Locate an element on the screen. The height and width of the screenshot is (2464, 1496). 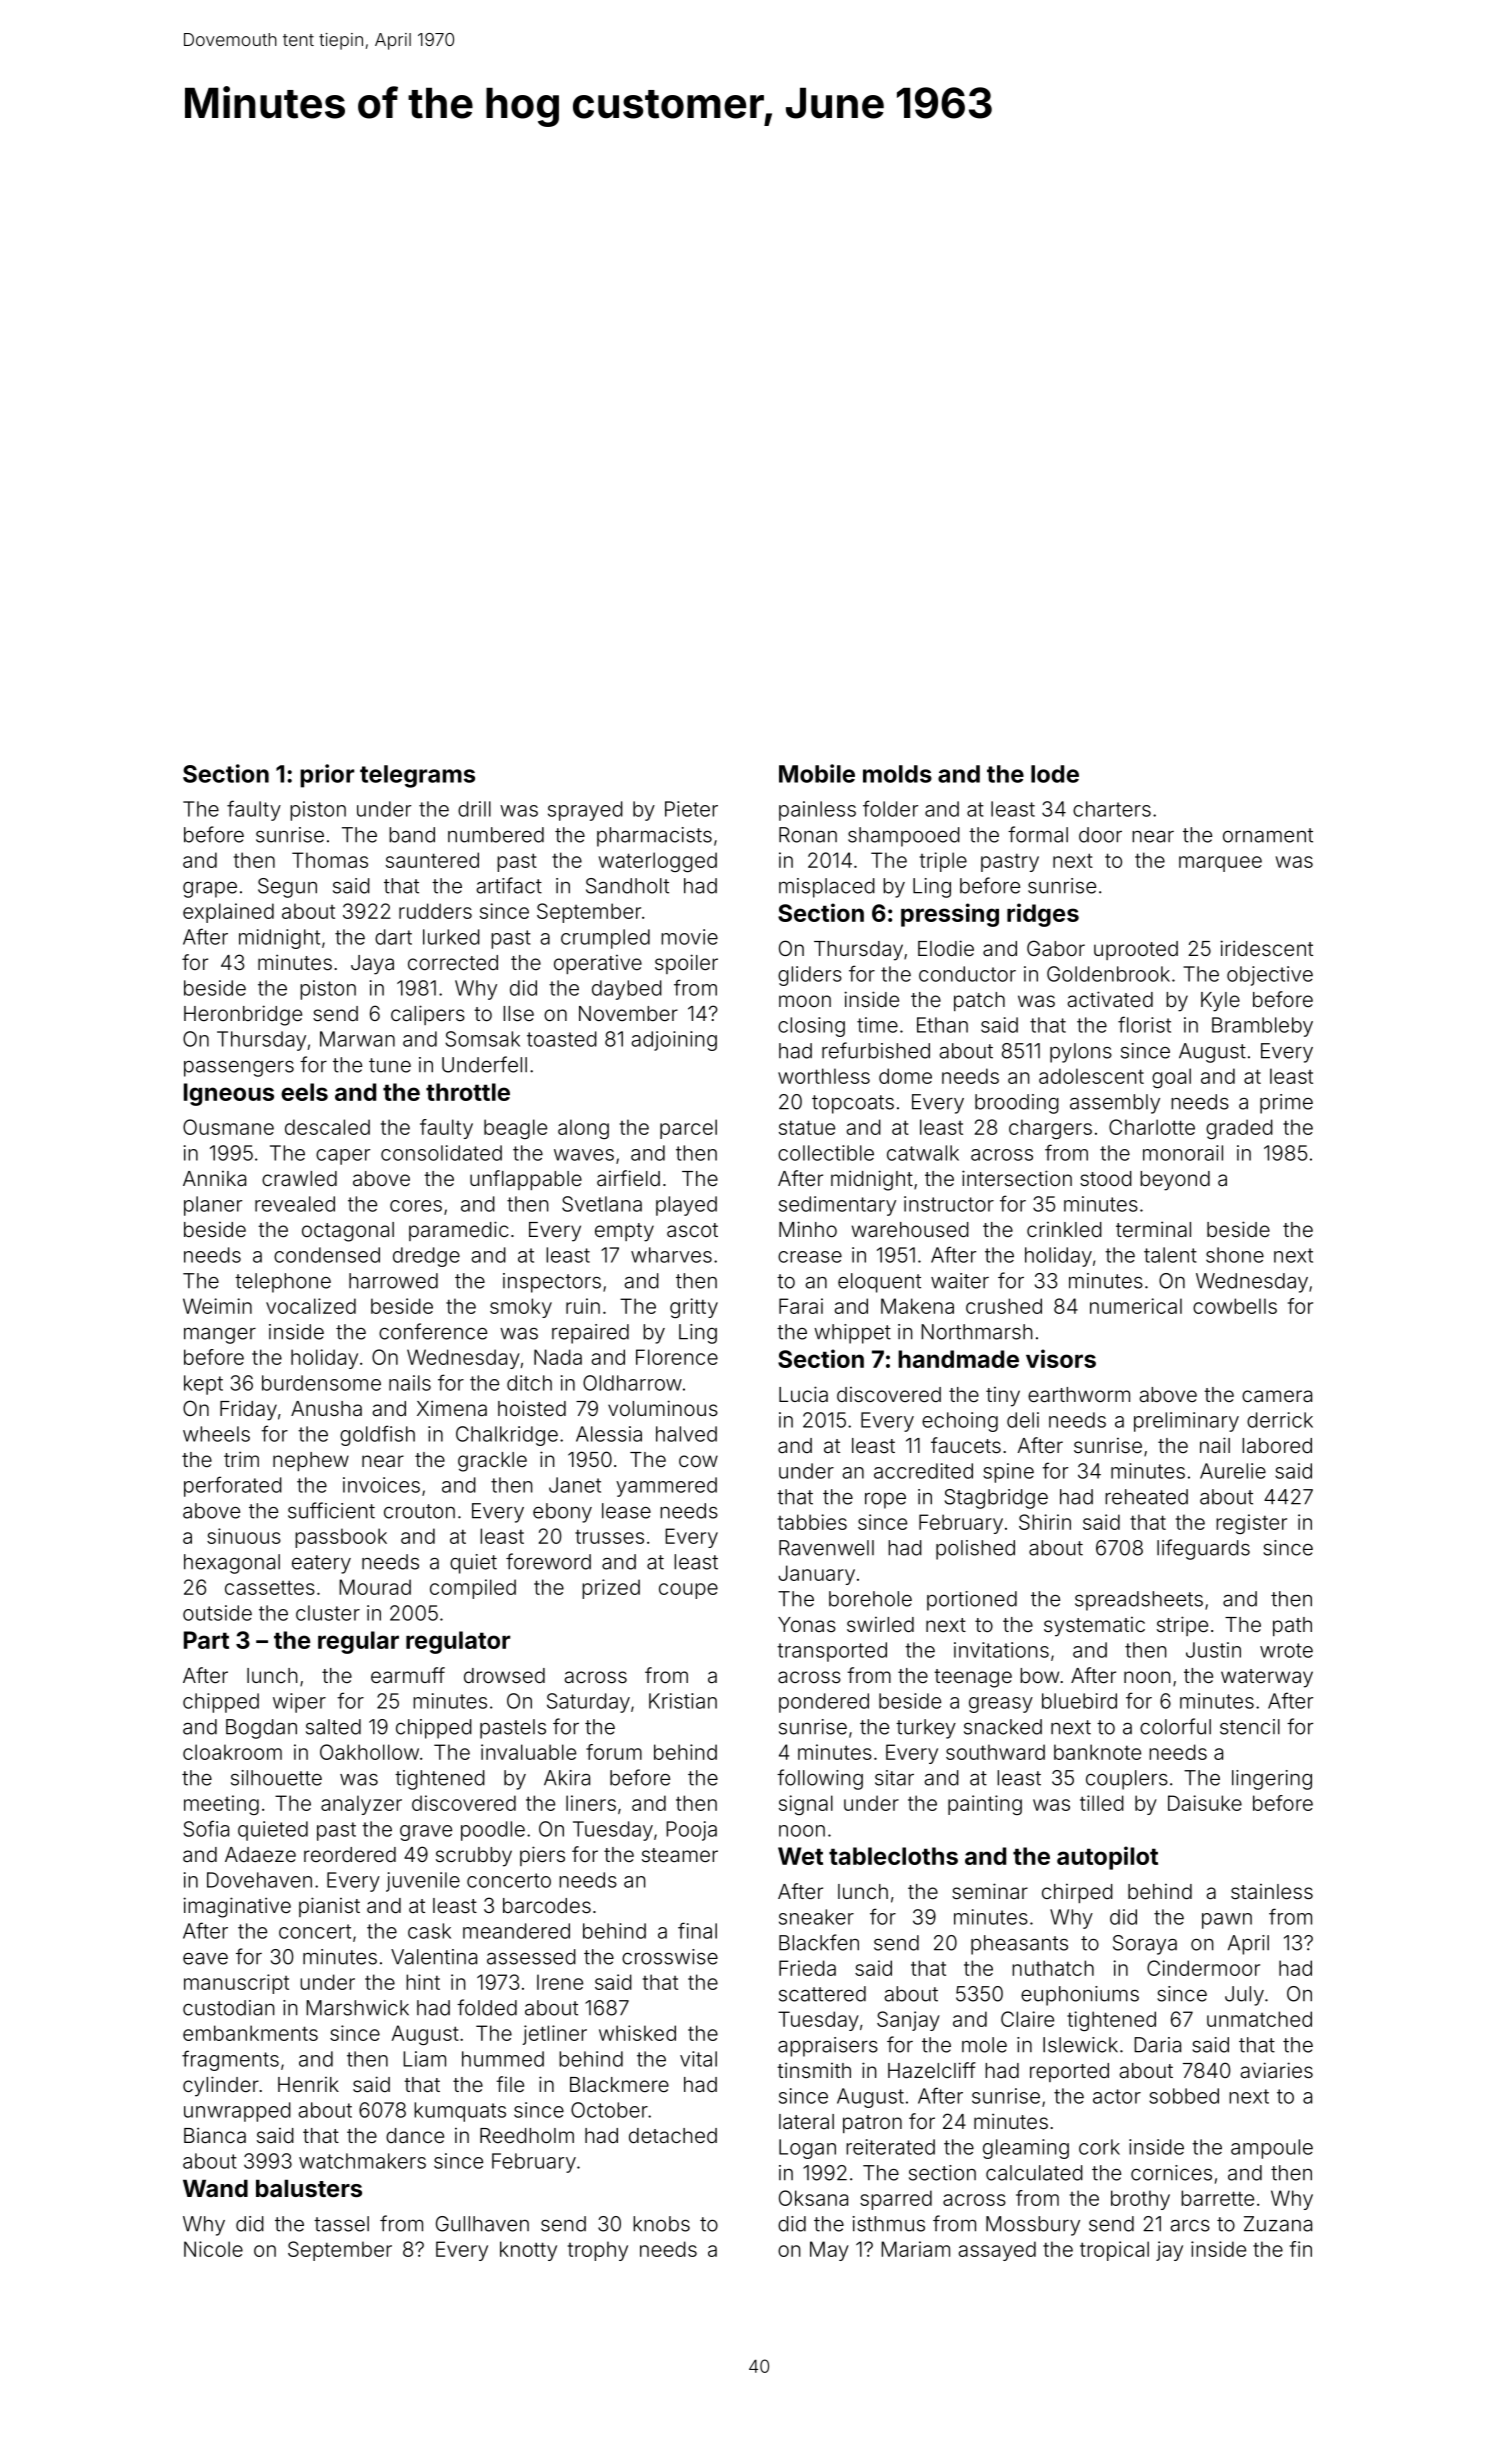
invoices is located at coordinates (381, 1485).
